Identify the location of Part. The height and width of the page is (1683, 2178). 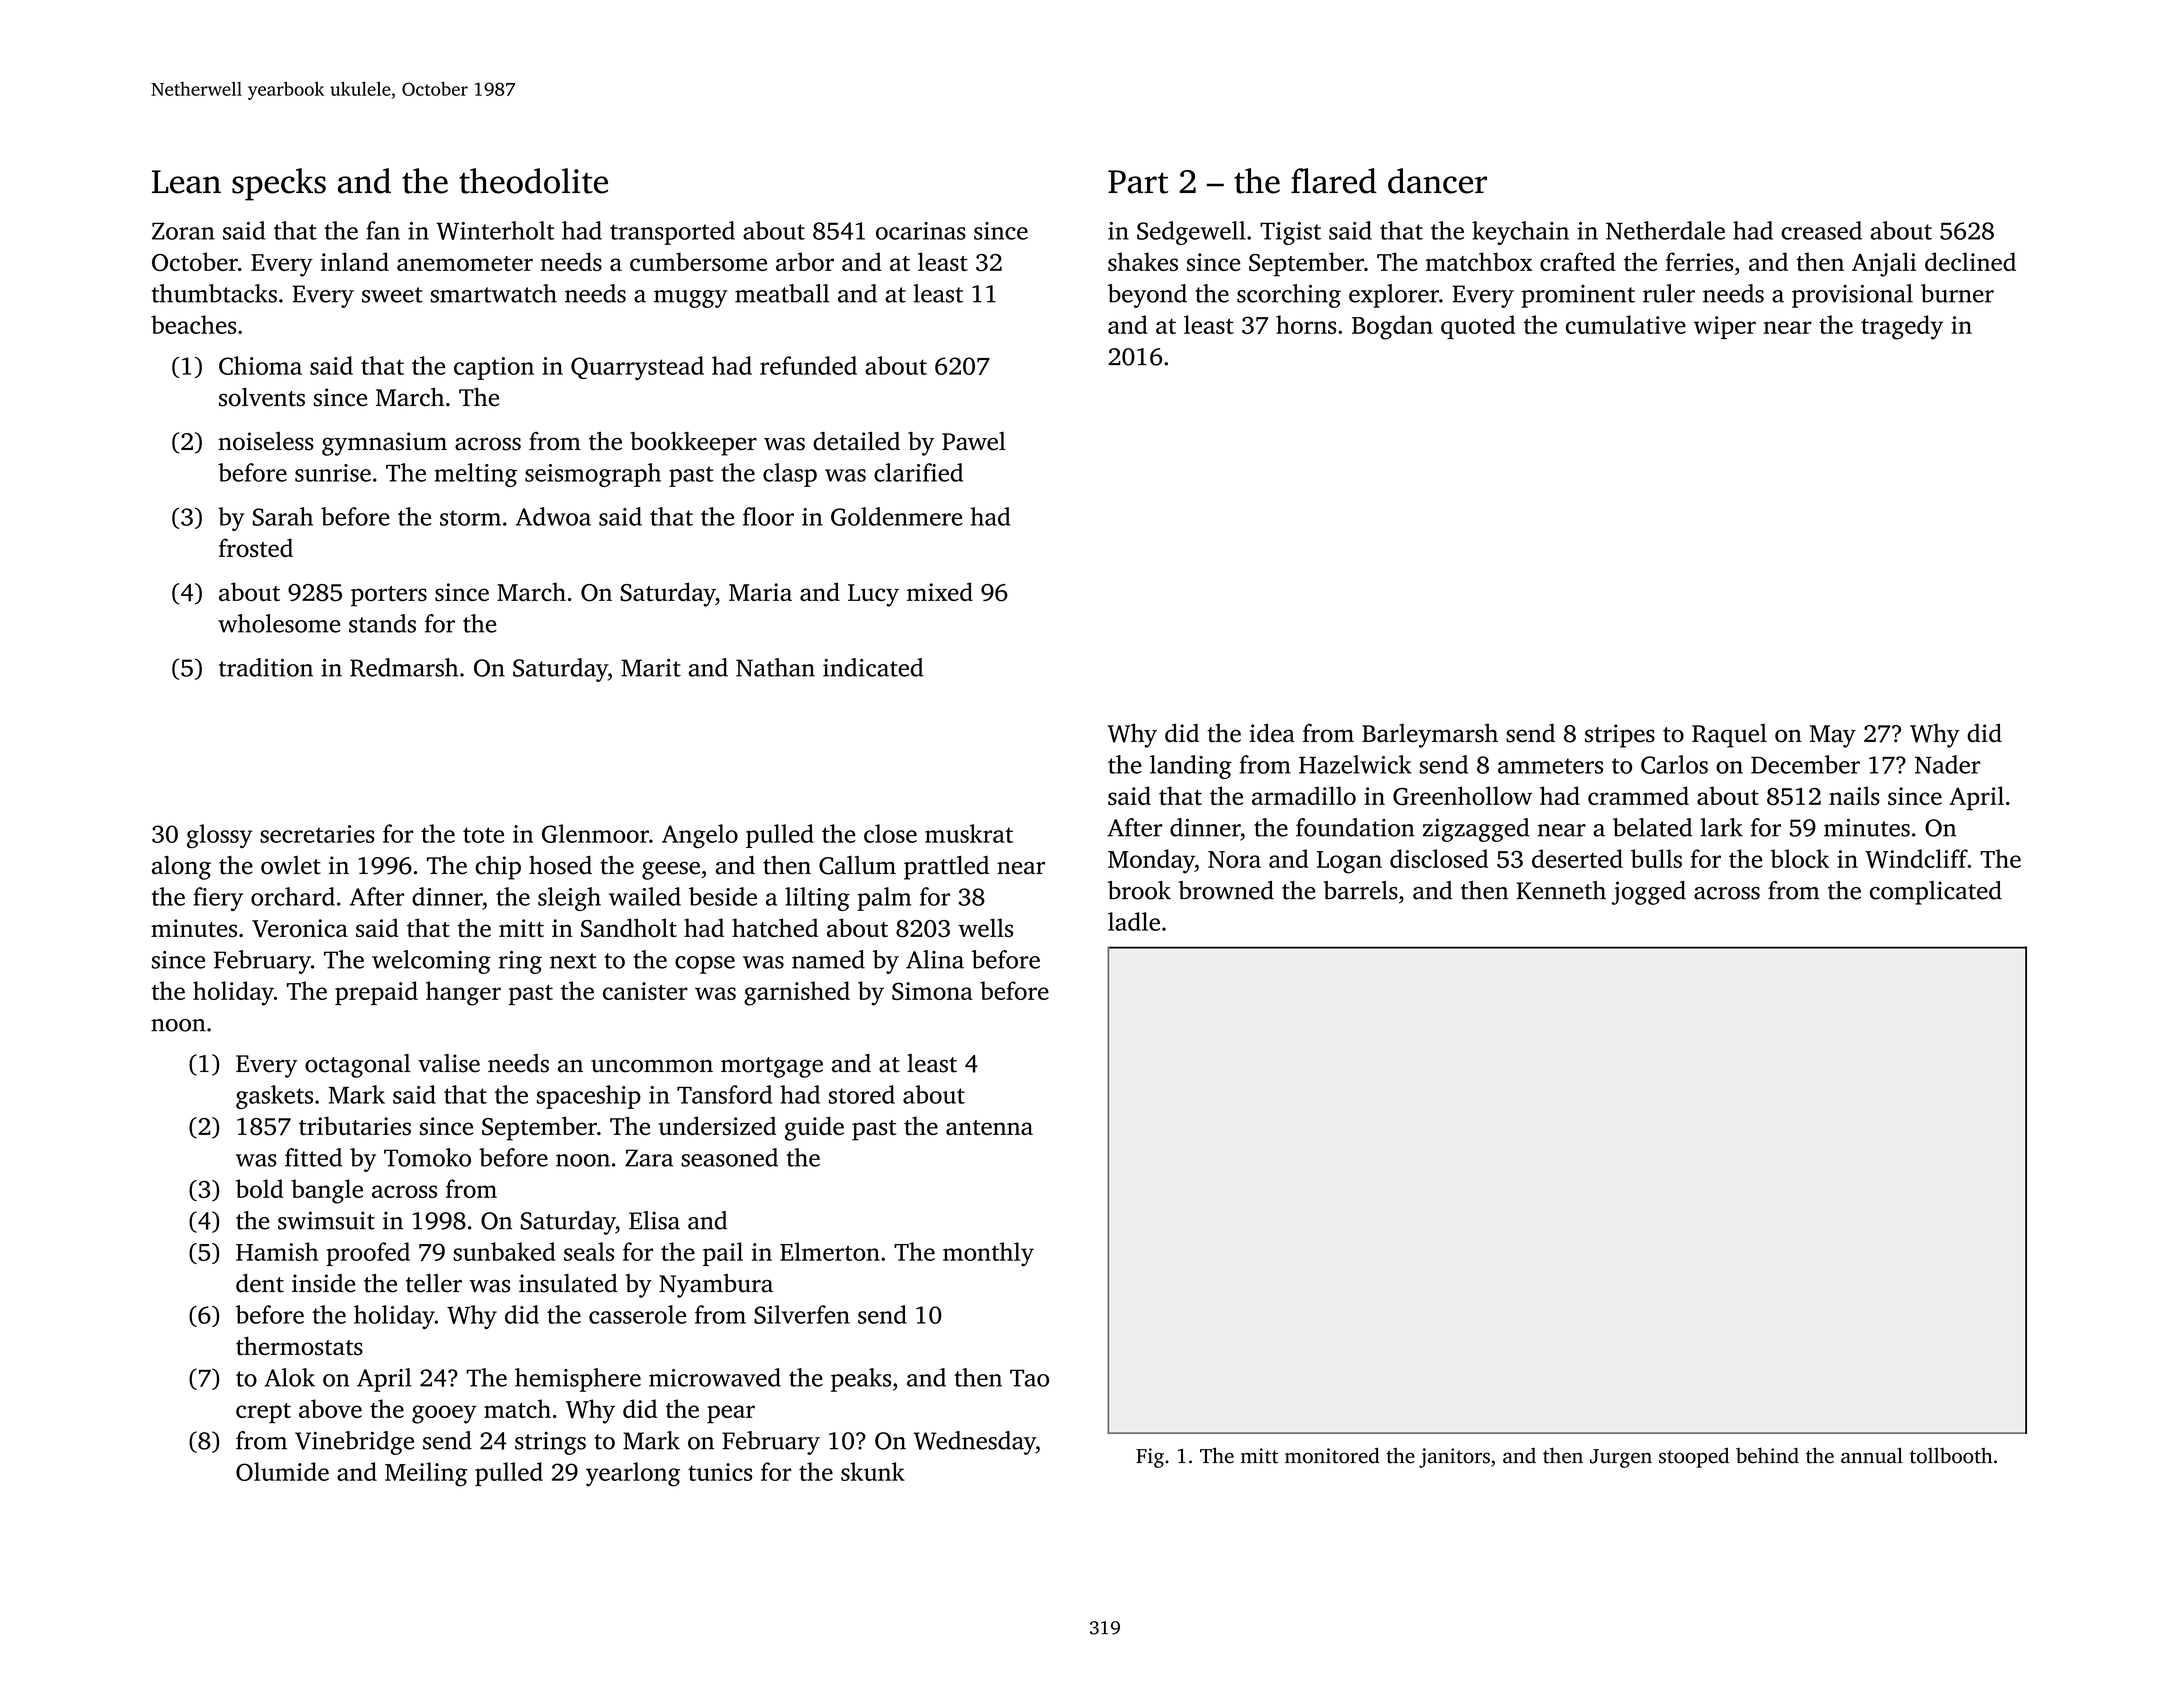
(1138, 182).
